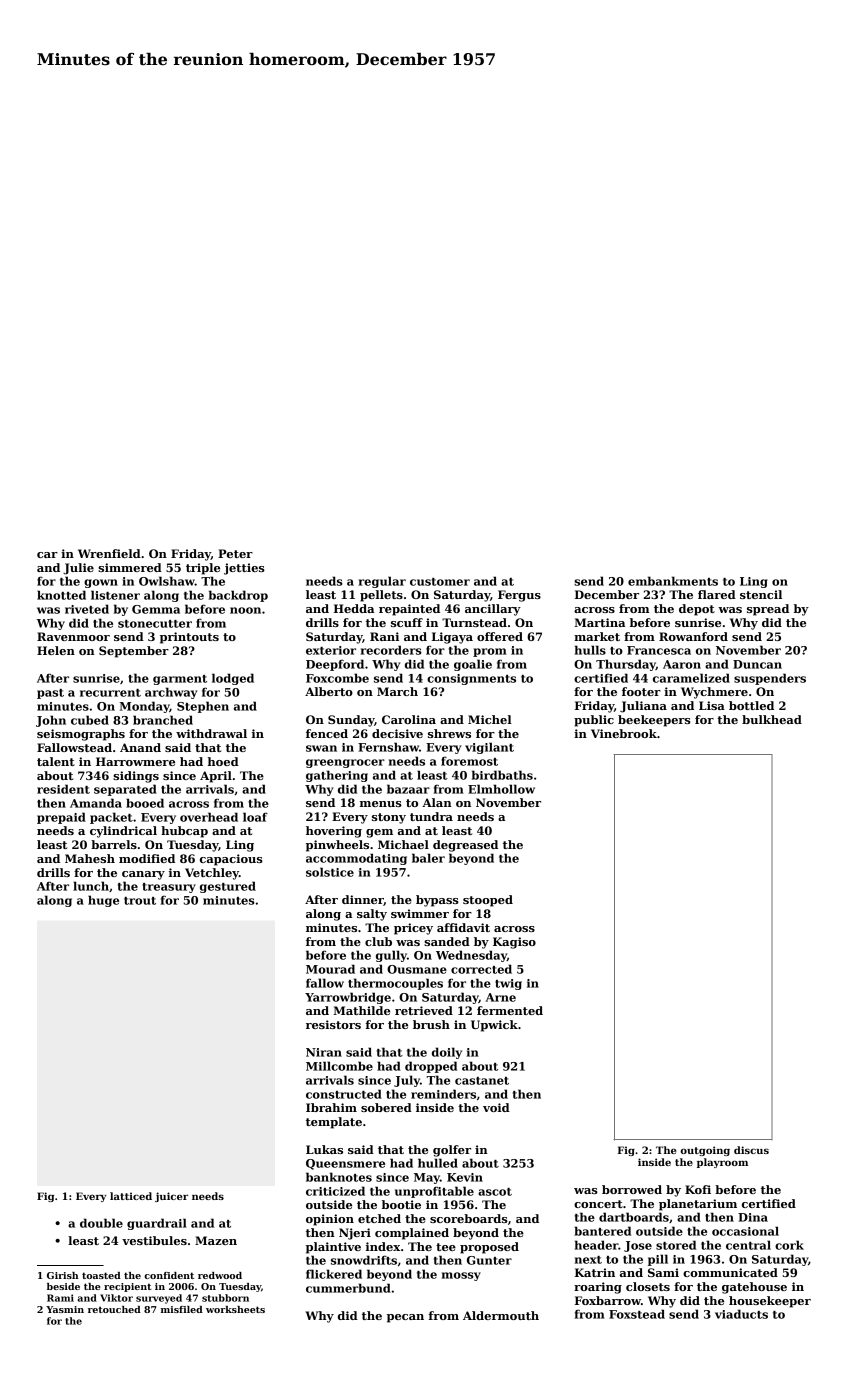  Describe the element at coordinates (131, 1196) in the screenshot. I see `latticed` at that location.
